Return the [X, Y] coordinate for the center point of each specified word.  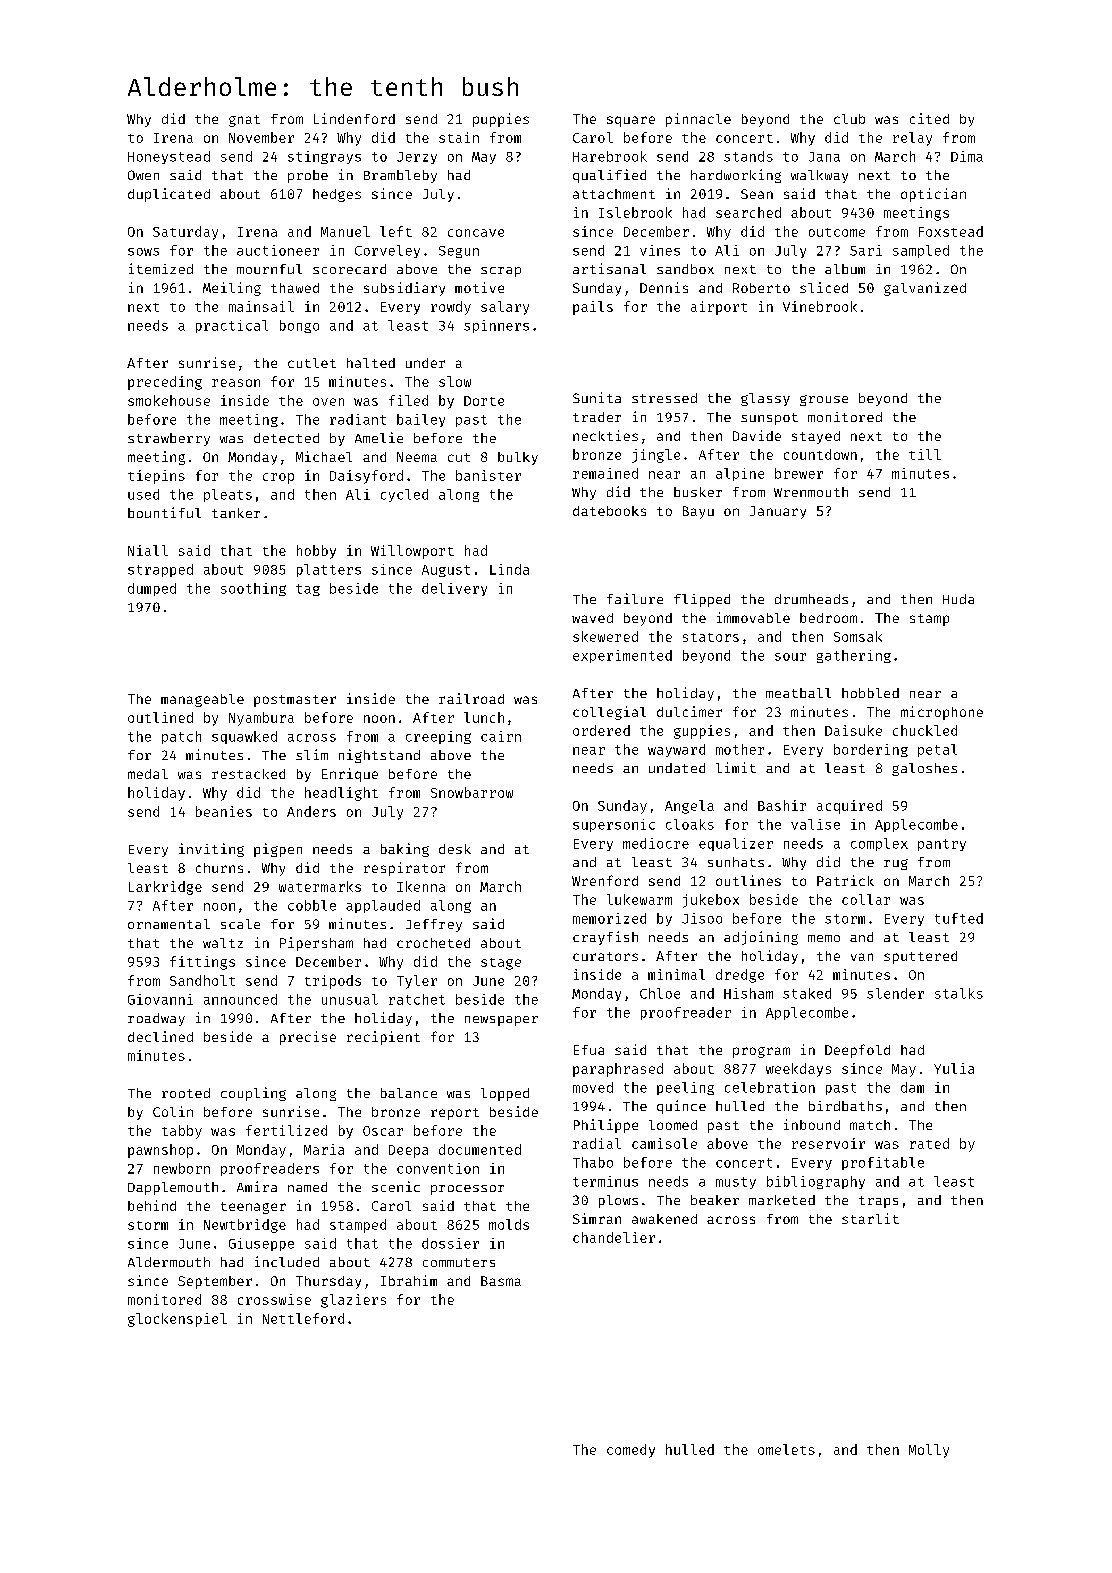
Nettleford [303, 1318]
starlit [870, 1218]
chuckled [925, 730]
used [143, 494]
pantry [942, 845]
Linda [509, 569]
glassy [765, 399]
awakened [664, 1219]
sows [143, 252]
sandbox [685, 269]
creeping [438, 737]
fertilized [286, 1130]
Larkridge [165, 888]
